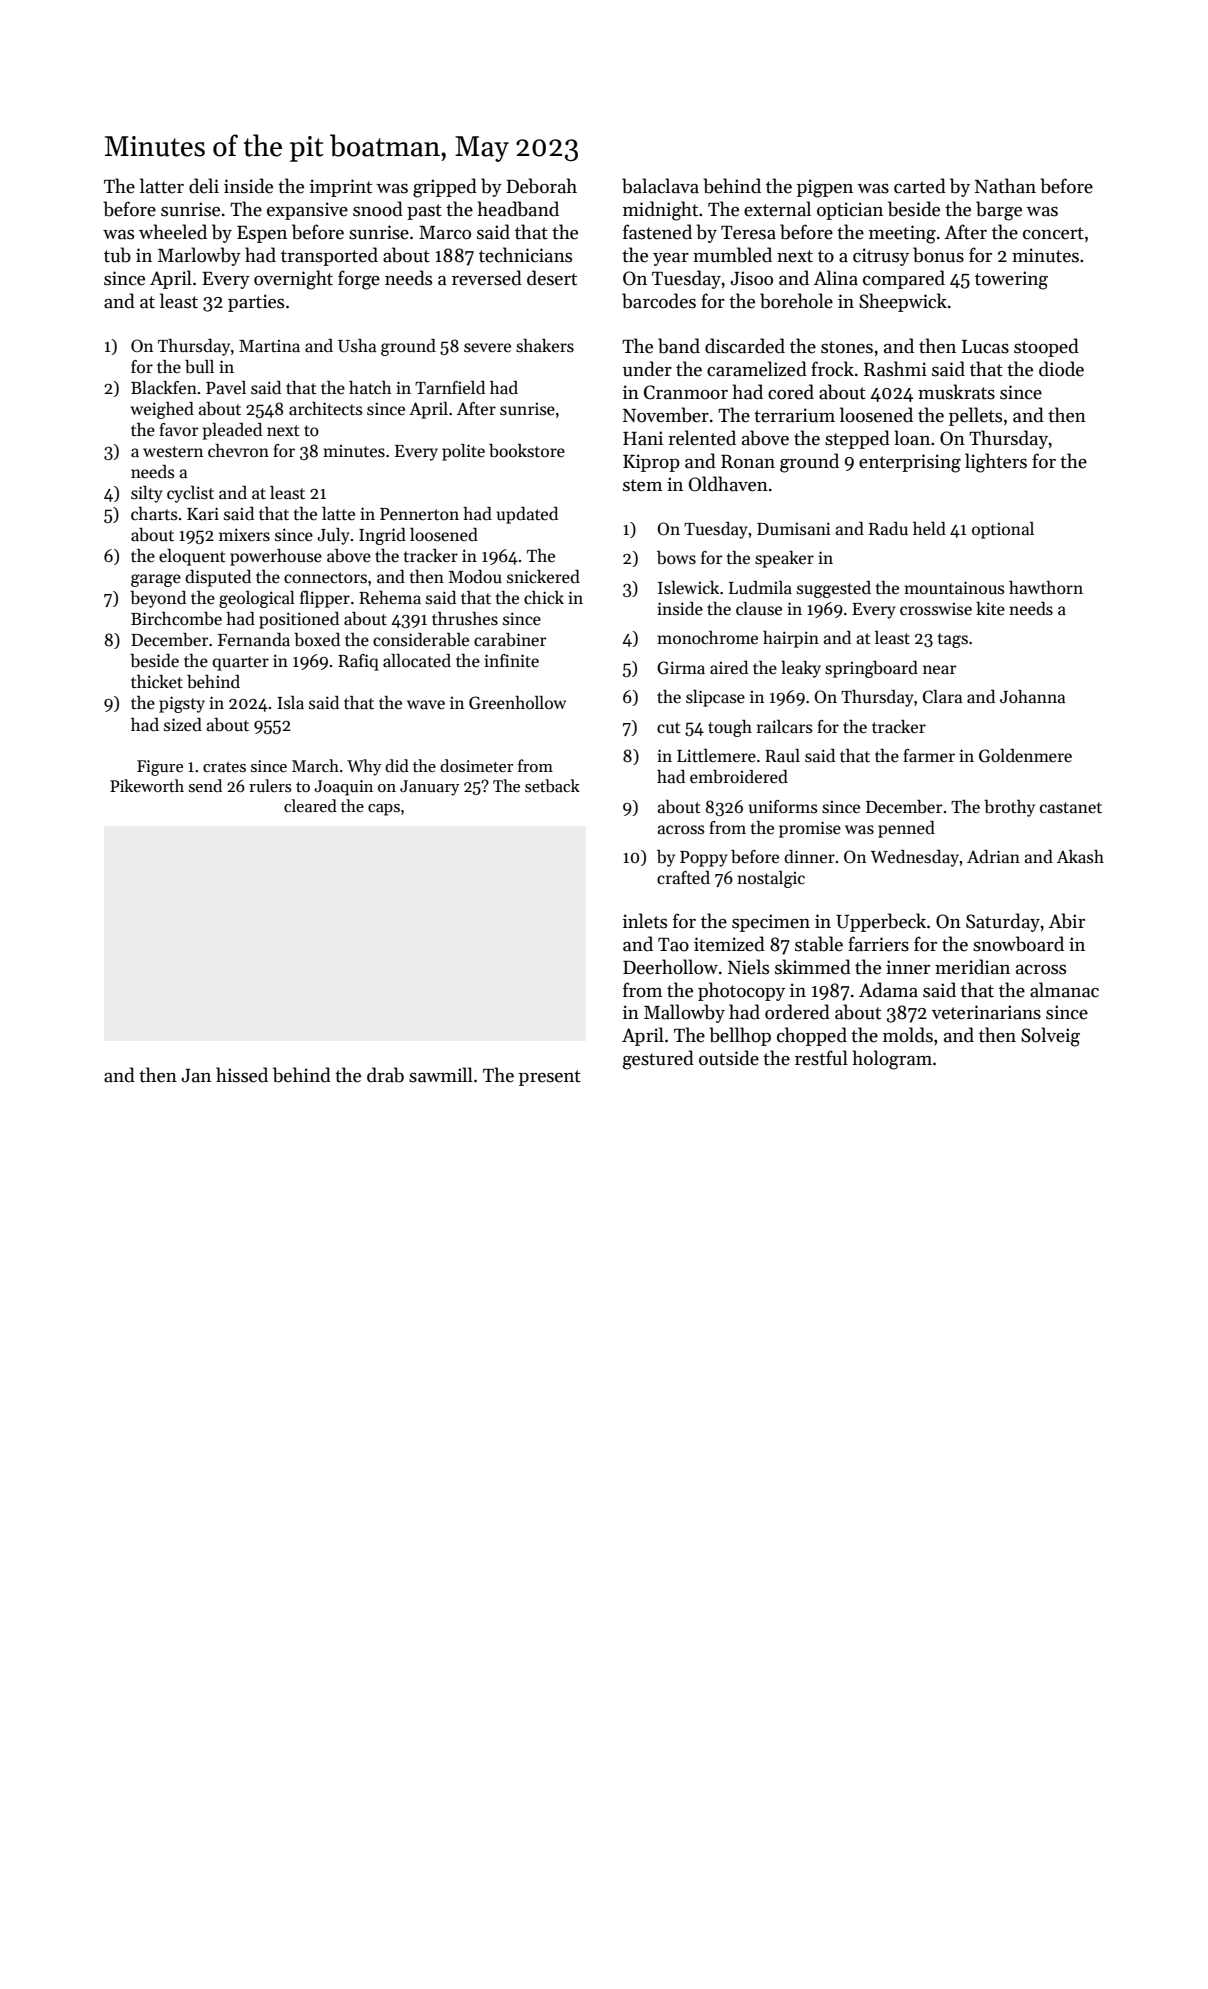 The height and width of the screenshot is (1989, 1208). Describe the element at coordinates (715, 698) in the screenshot. I see `slipcase` at that location.
